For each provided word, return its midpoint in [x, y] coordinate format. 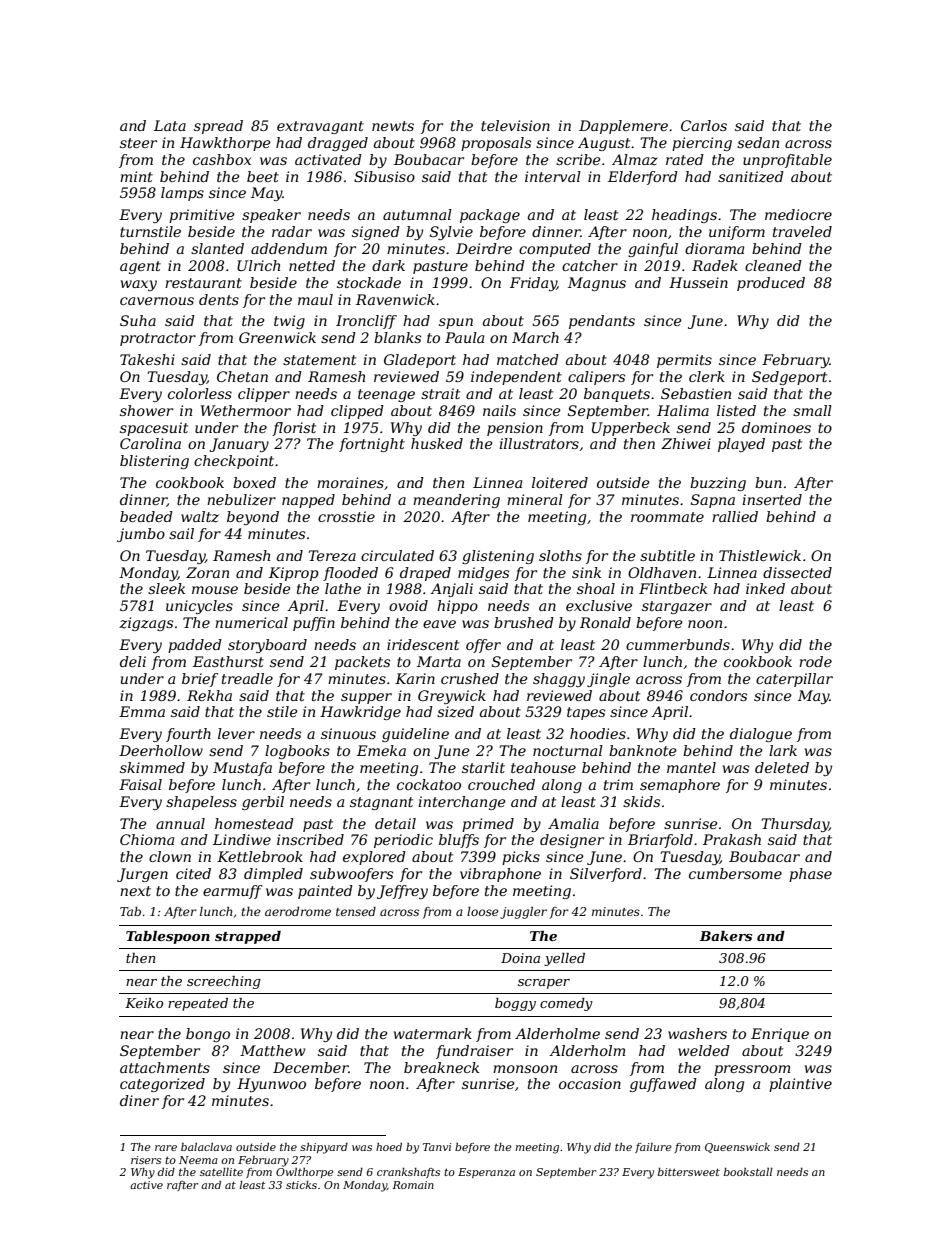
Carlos [704, 125]
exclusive [599, 605]
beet [263, 176]
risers [146, 1160]
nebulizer [241, 500]
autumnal [417, 214]
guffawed [663, 1085]
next [135, 891]
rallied [735, 516]
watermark [433, 1033]
